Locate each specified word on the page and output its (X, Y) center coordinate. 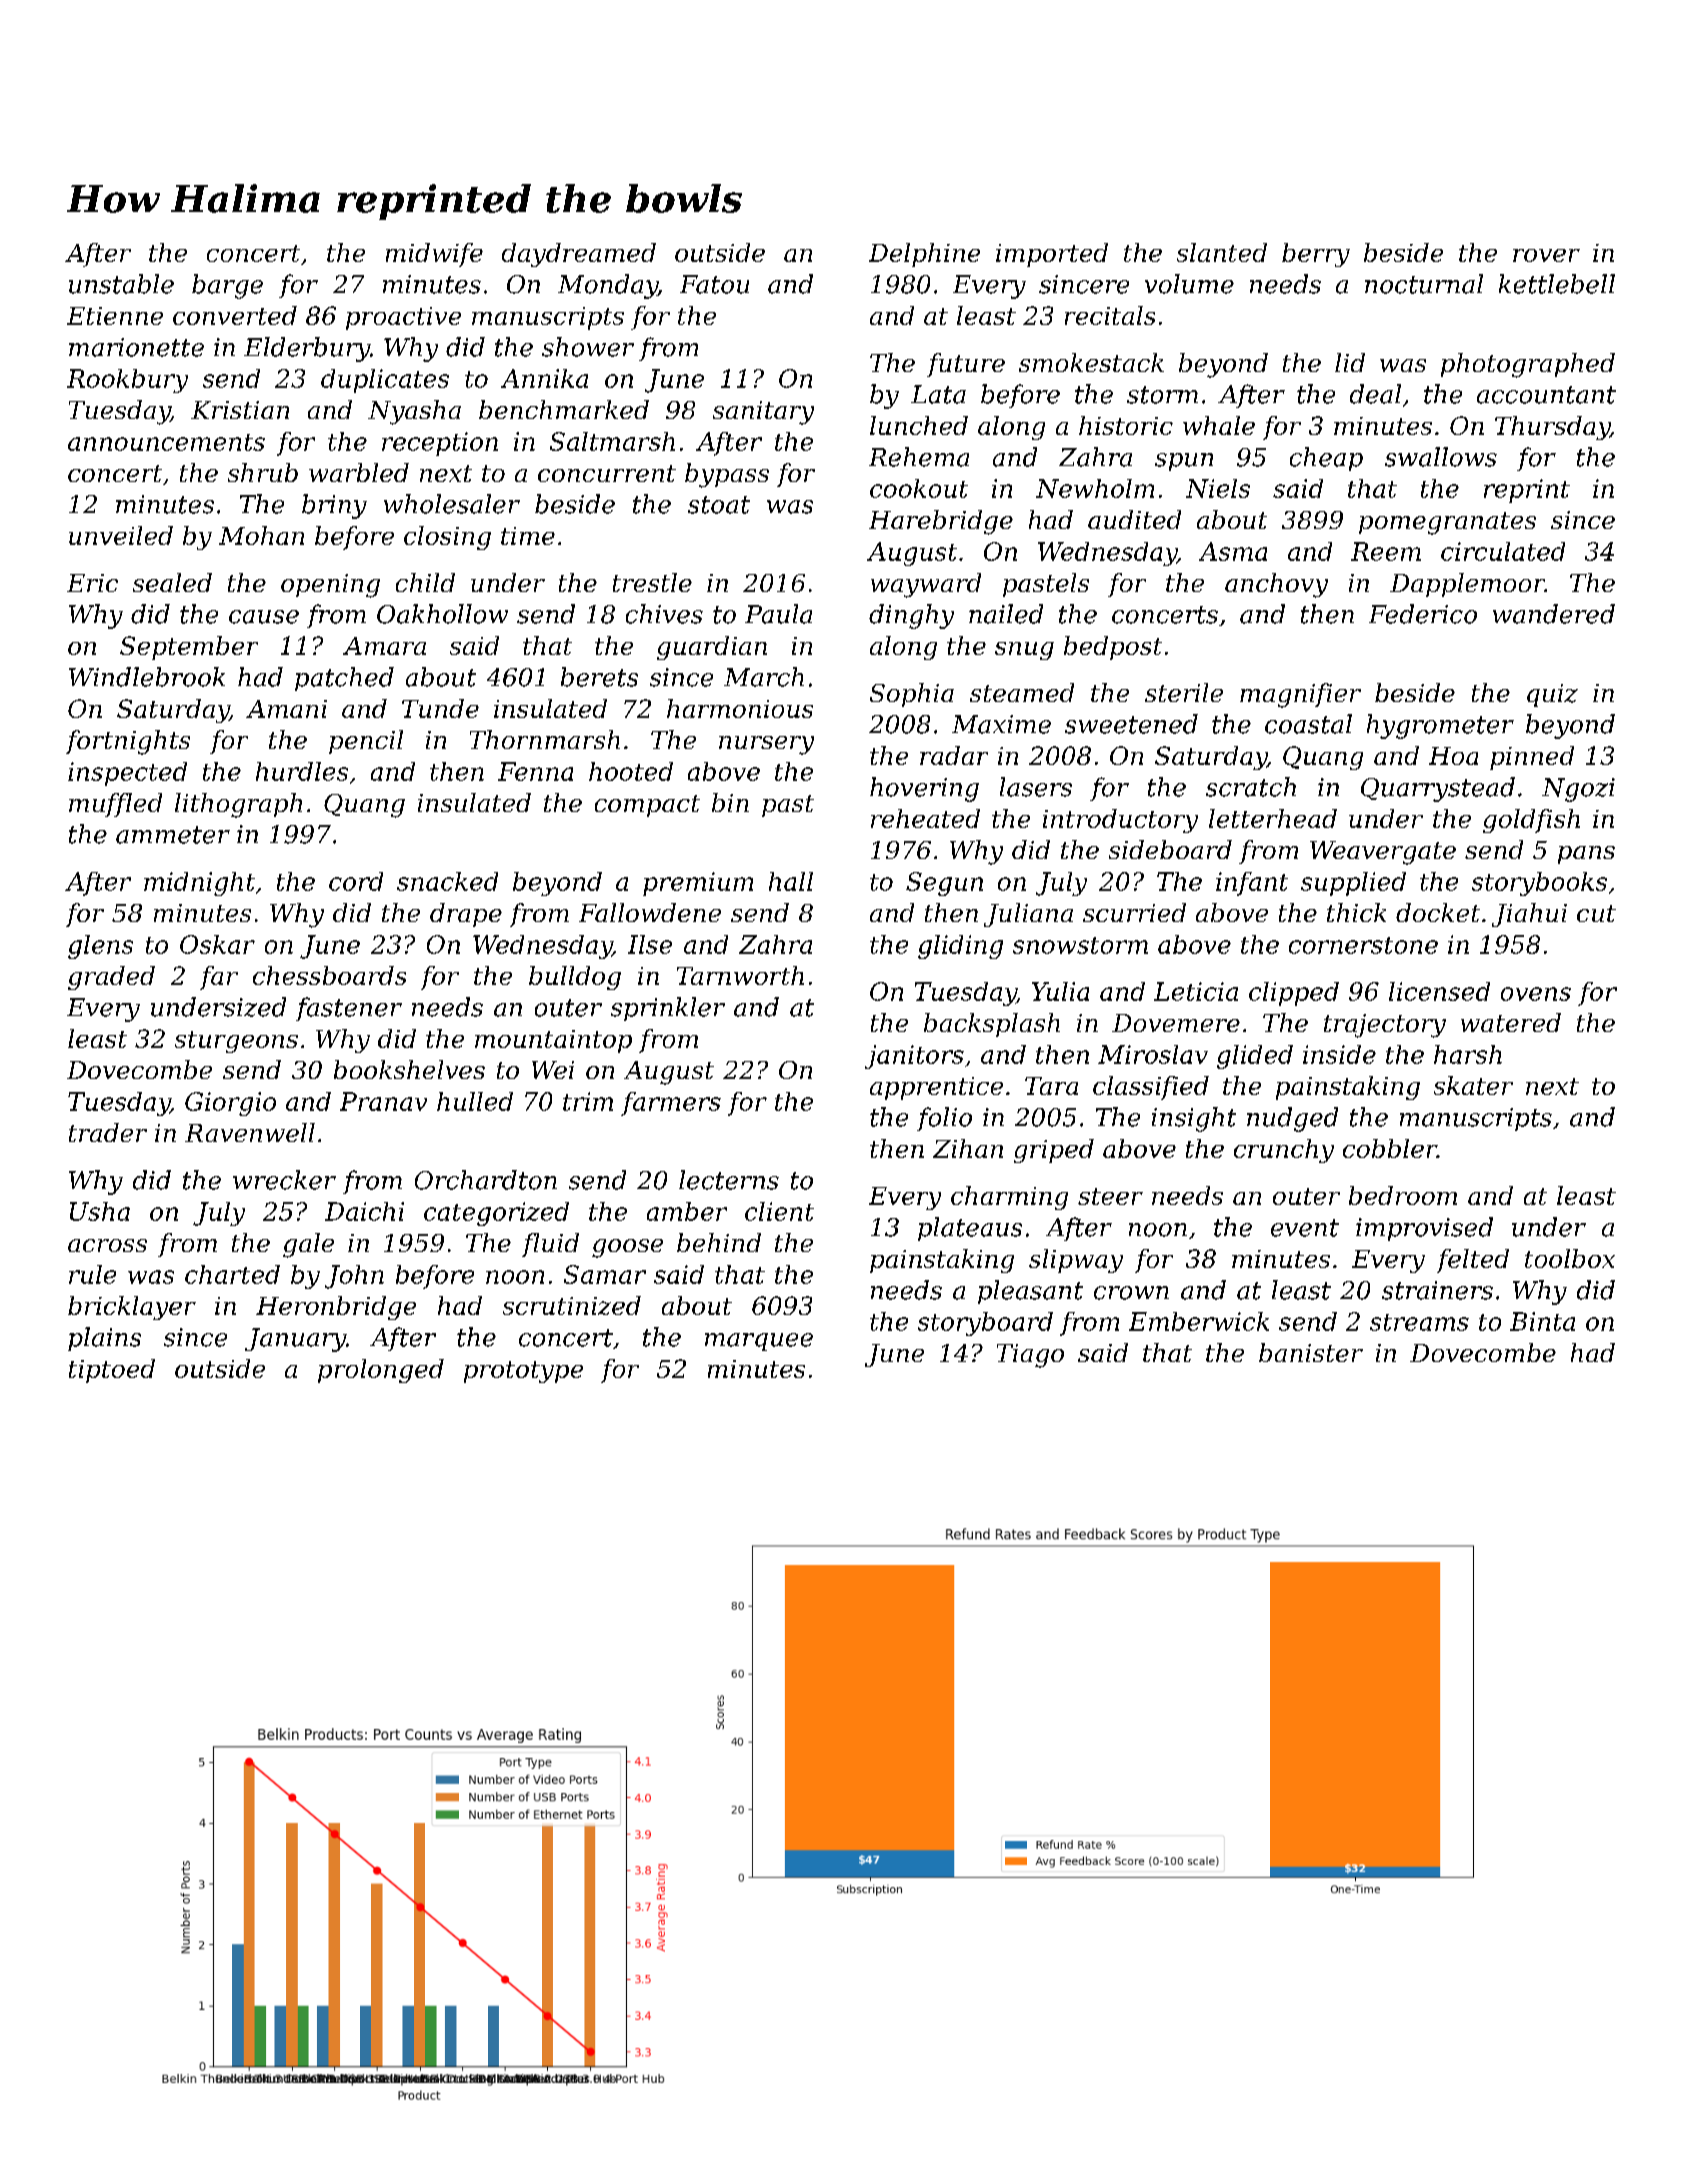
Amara (384, 646)
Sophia (912, 695)
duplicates (385, 381)
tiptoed (112, 1371)
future (966, 365)
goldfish (1531, 821)
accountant (1546, 395)
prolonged (381, 1371)
